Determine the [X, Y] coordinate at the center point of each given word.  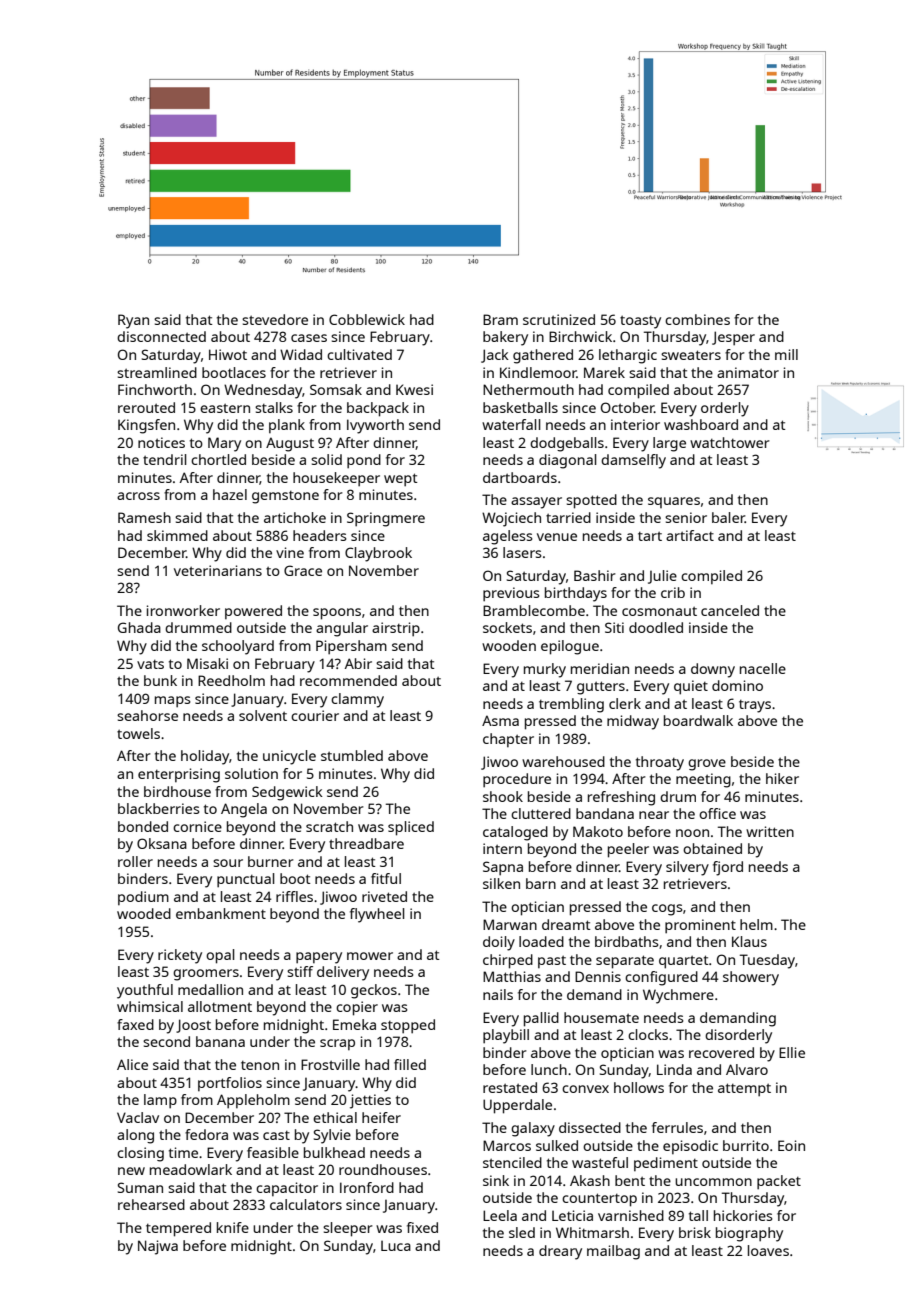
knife [233, 1227]
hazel [230, 494]
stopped [408, 1026]
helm [756, 924]
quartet [684, 962]
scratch [329, 826]
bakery [505, 338]
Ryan [133, 321]
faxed [135, 1024]
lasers [522, 552]
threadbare [366, 843]
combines [697, 319]
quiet [691, 687]
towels [138, 733]
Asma [500, 720]
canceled [730, 610]
